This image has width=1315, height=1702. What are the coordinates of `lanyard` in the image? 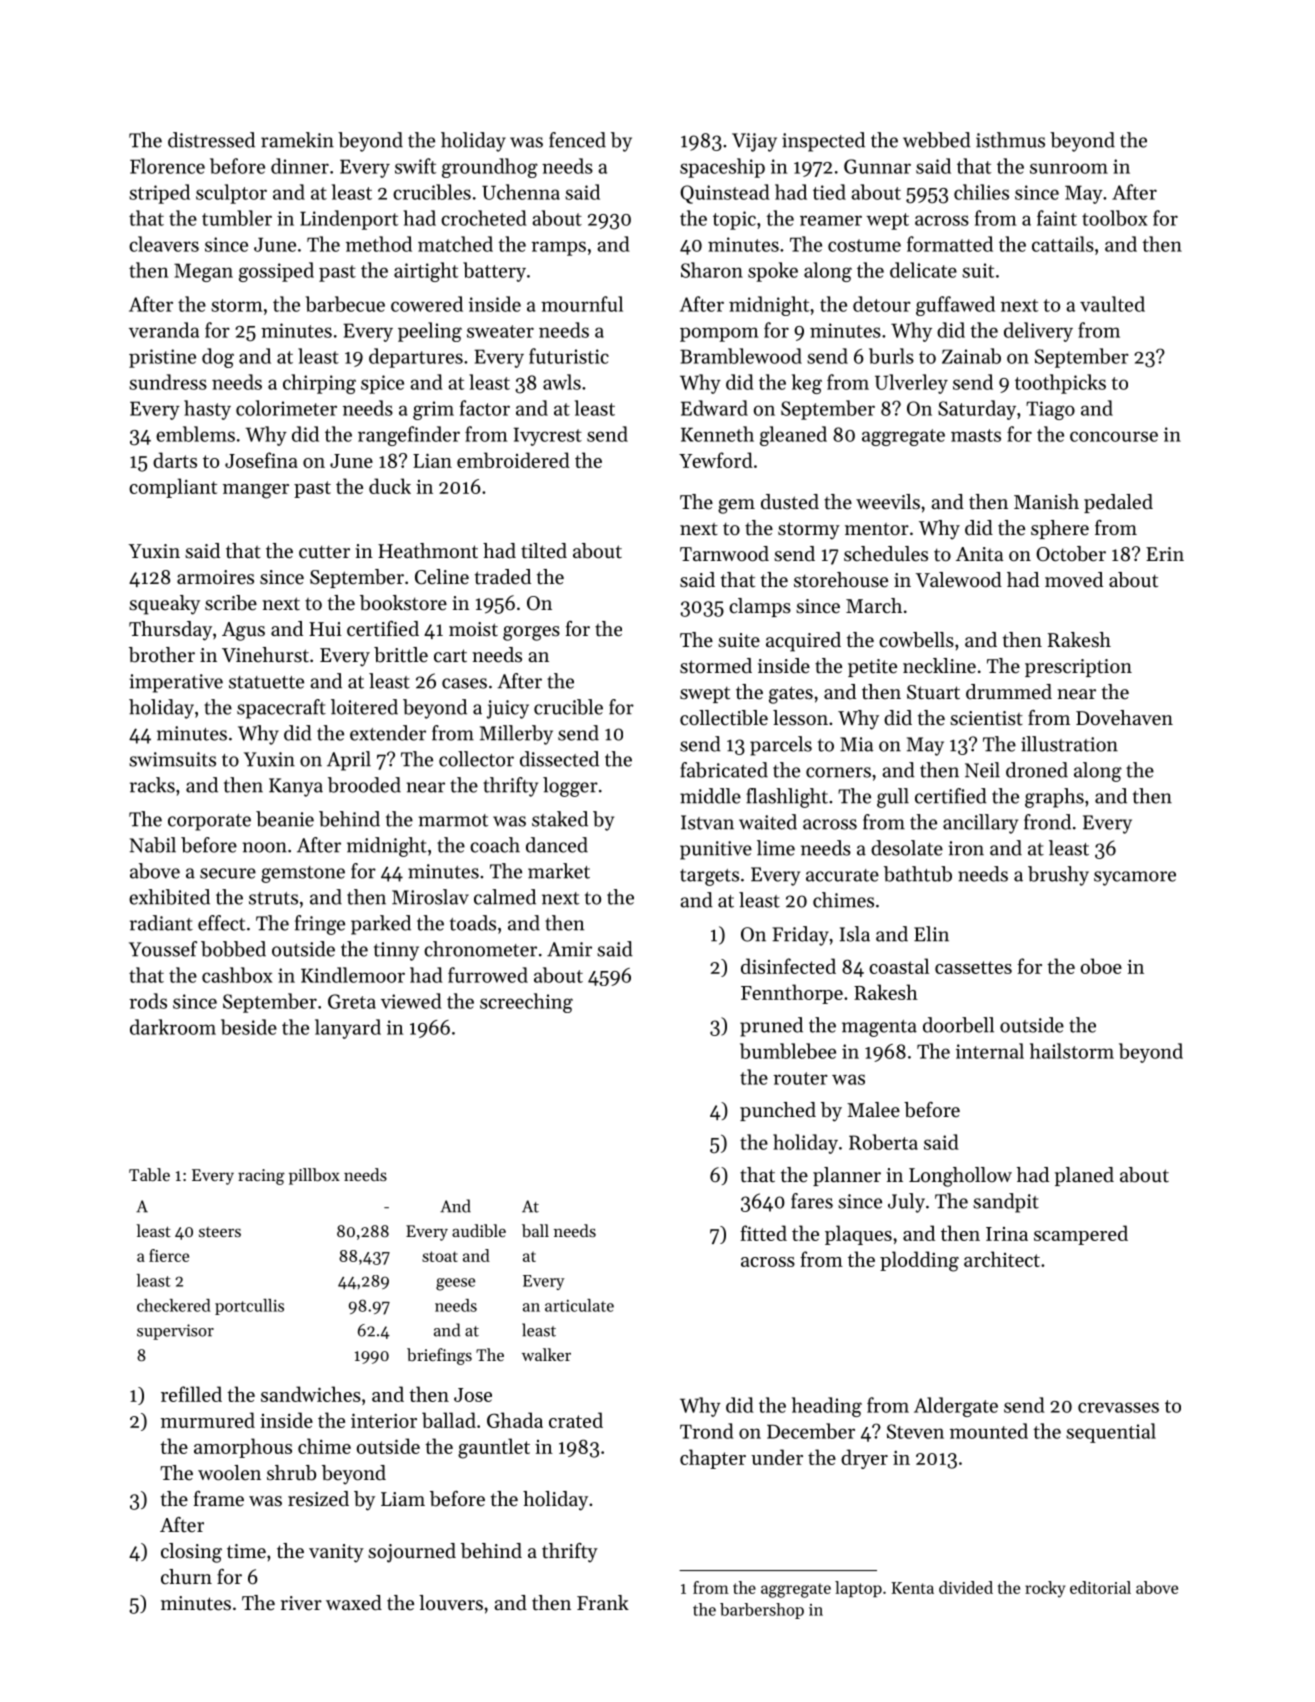 It's located at (348, 1029).
